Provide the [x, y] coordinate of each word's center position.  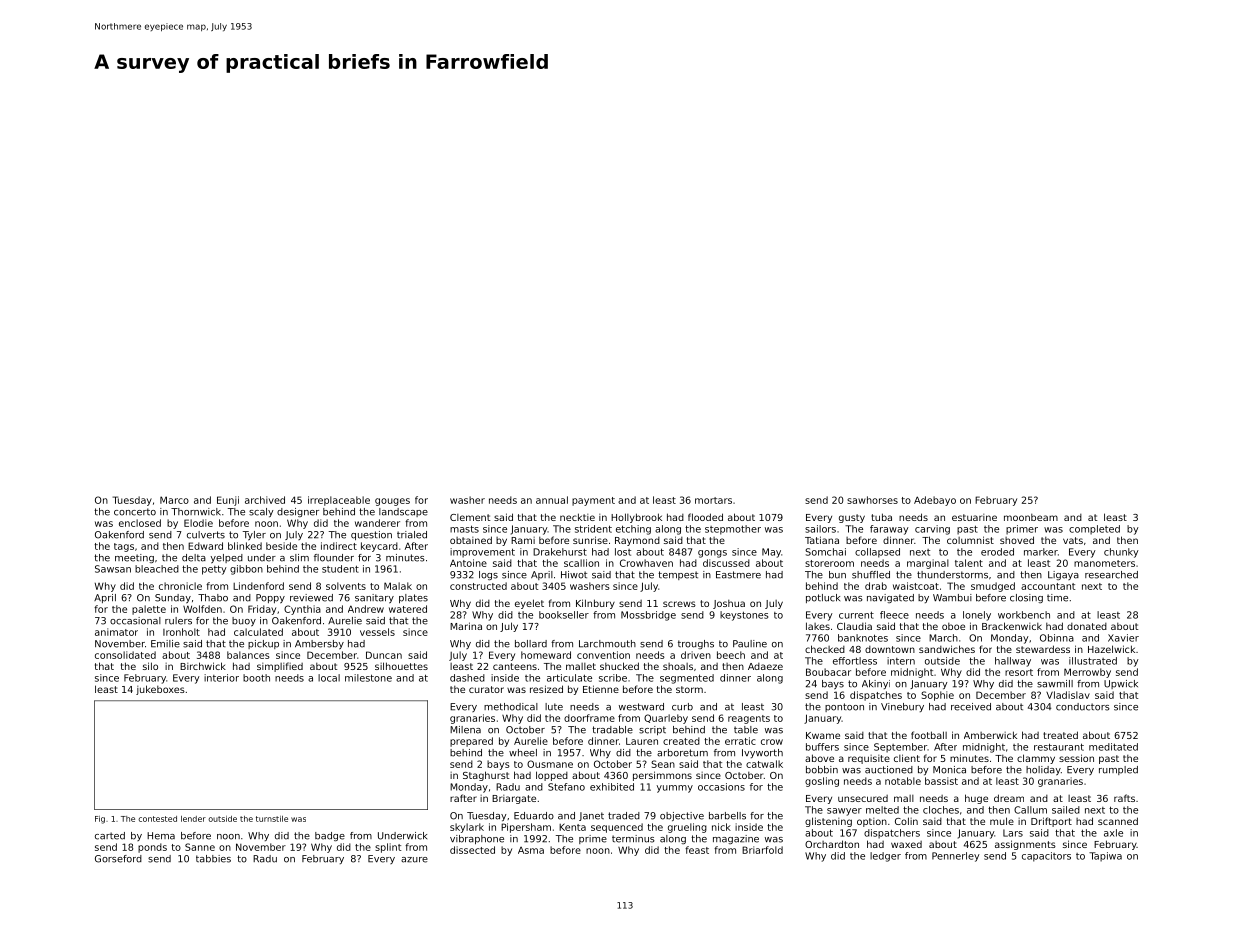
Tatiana [822, 540]
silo [150, 666]
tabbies [213, 859]
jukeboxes [160, 690]
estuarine [974, 517]
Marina [466, 626]
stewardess [1043, 649]
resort [1019, 672]
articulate [569, 678]
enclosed [140, 523]
